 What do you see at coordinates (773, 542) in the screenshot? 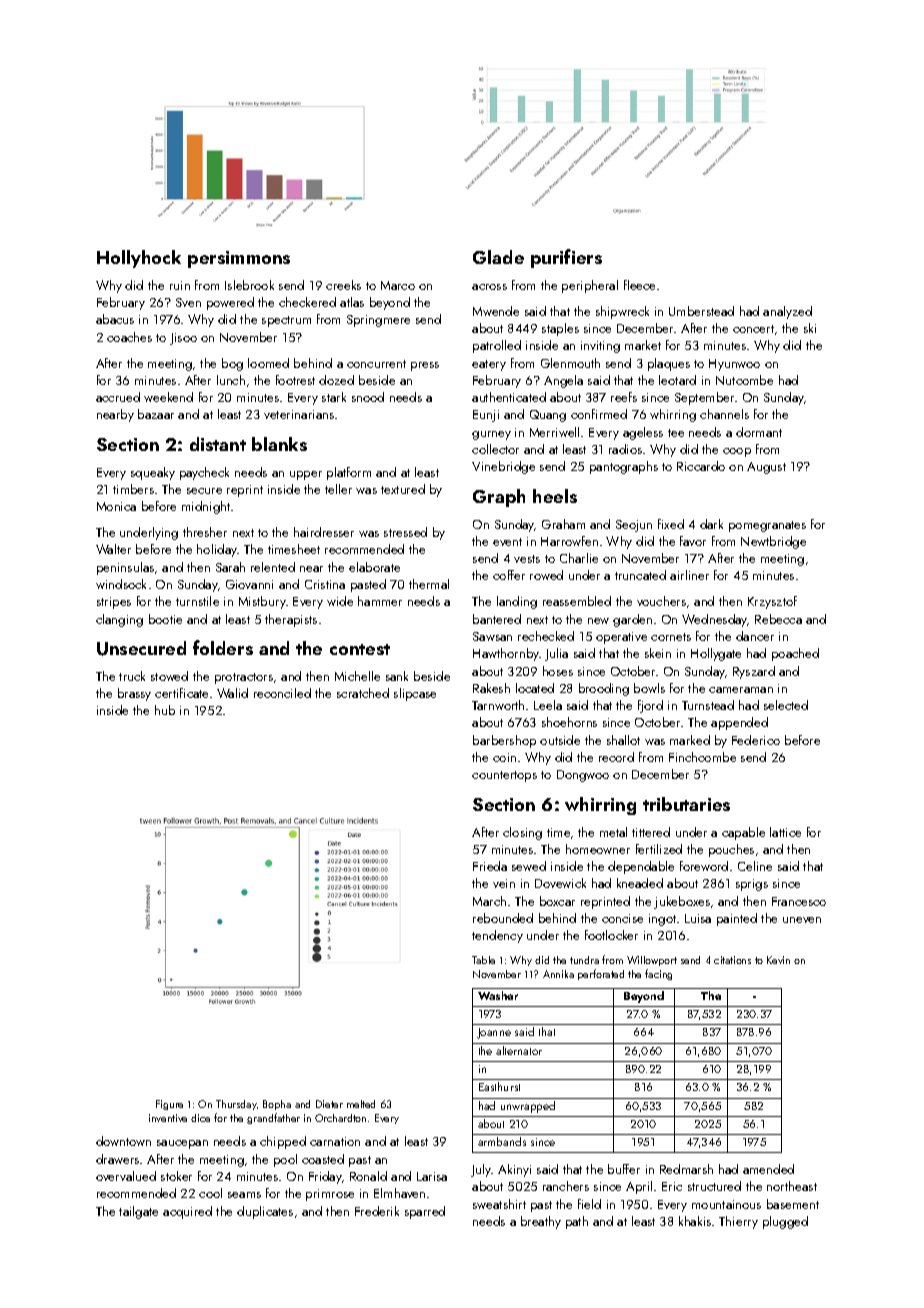
I see `Newtbridge` at bounding box center [773, 542].
